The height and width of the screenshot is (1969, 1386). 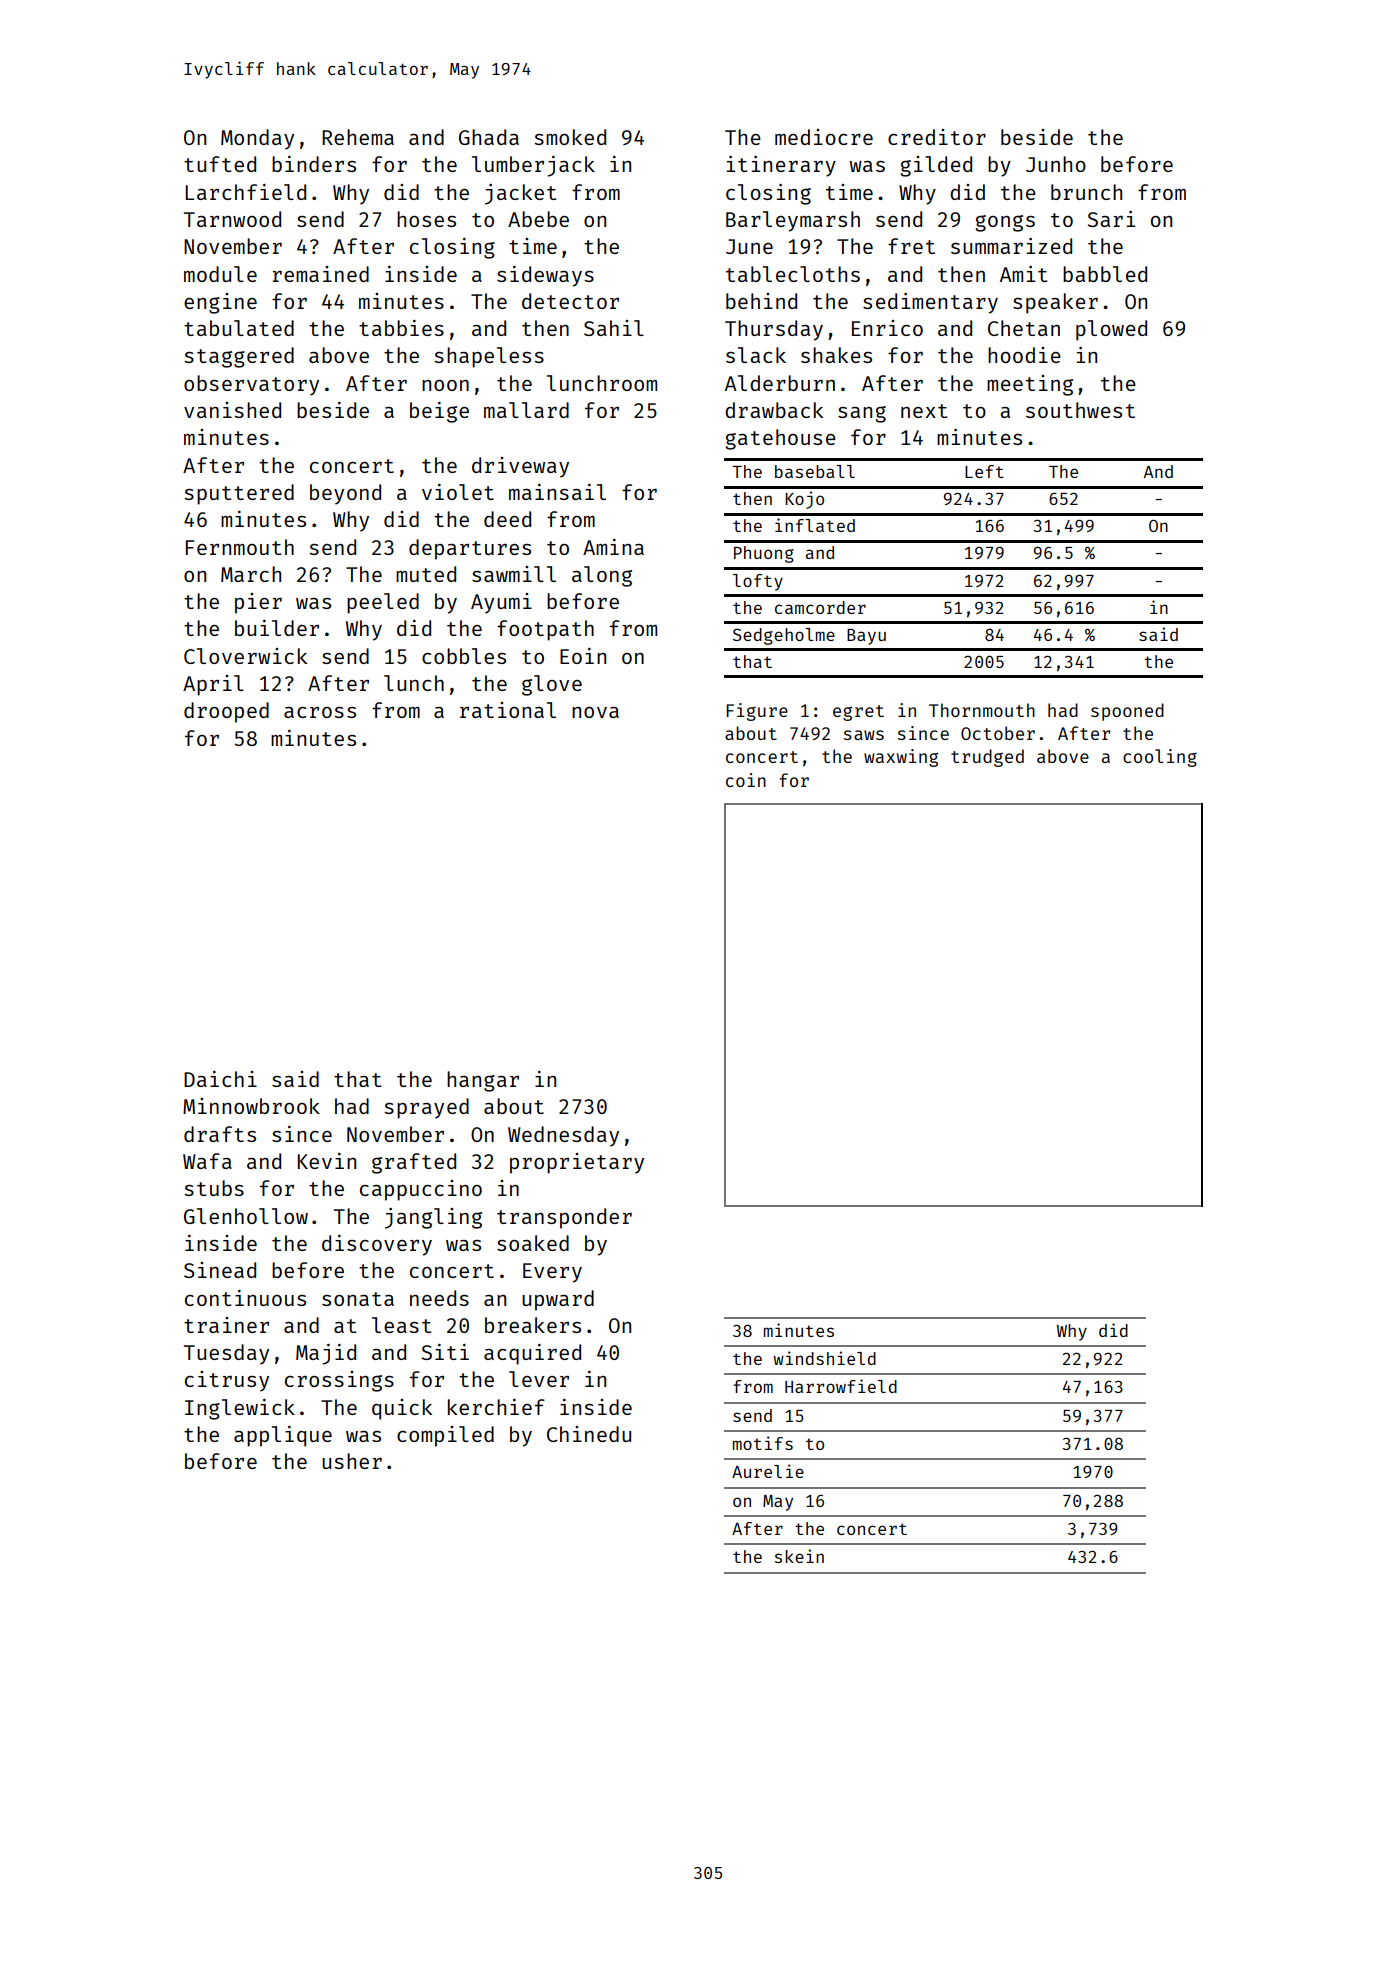 I want to click on driveway, so click(x=520, y=467).
